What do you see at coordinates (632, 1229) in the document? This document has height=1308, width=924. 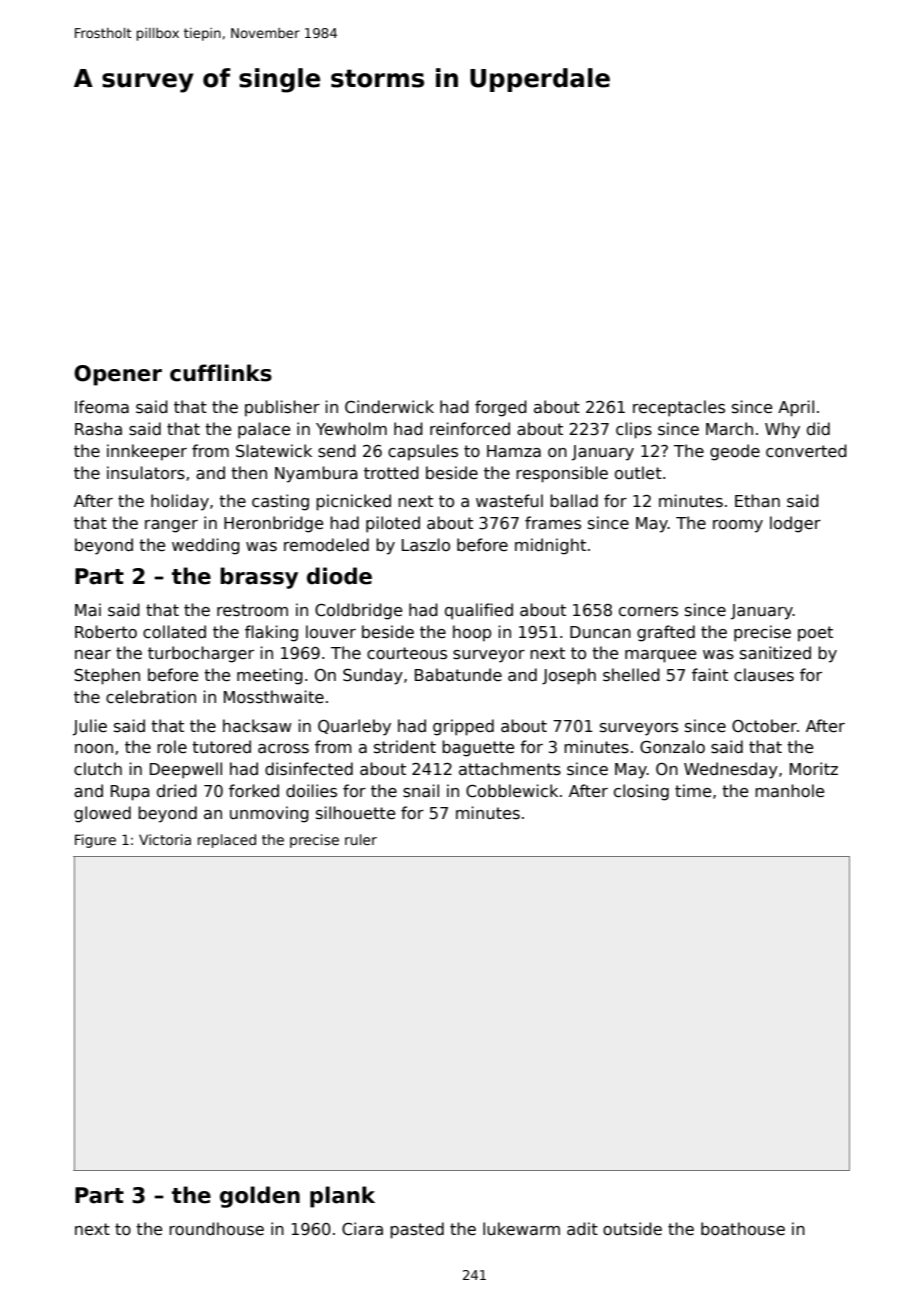 I see `outside` at bounding box center [632, 1229].
